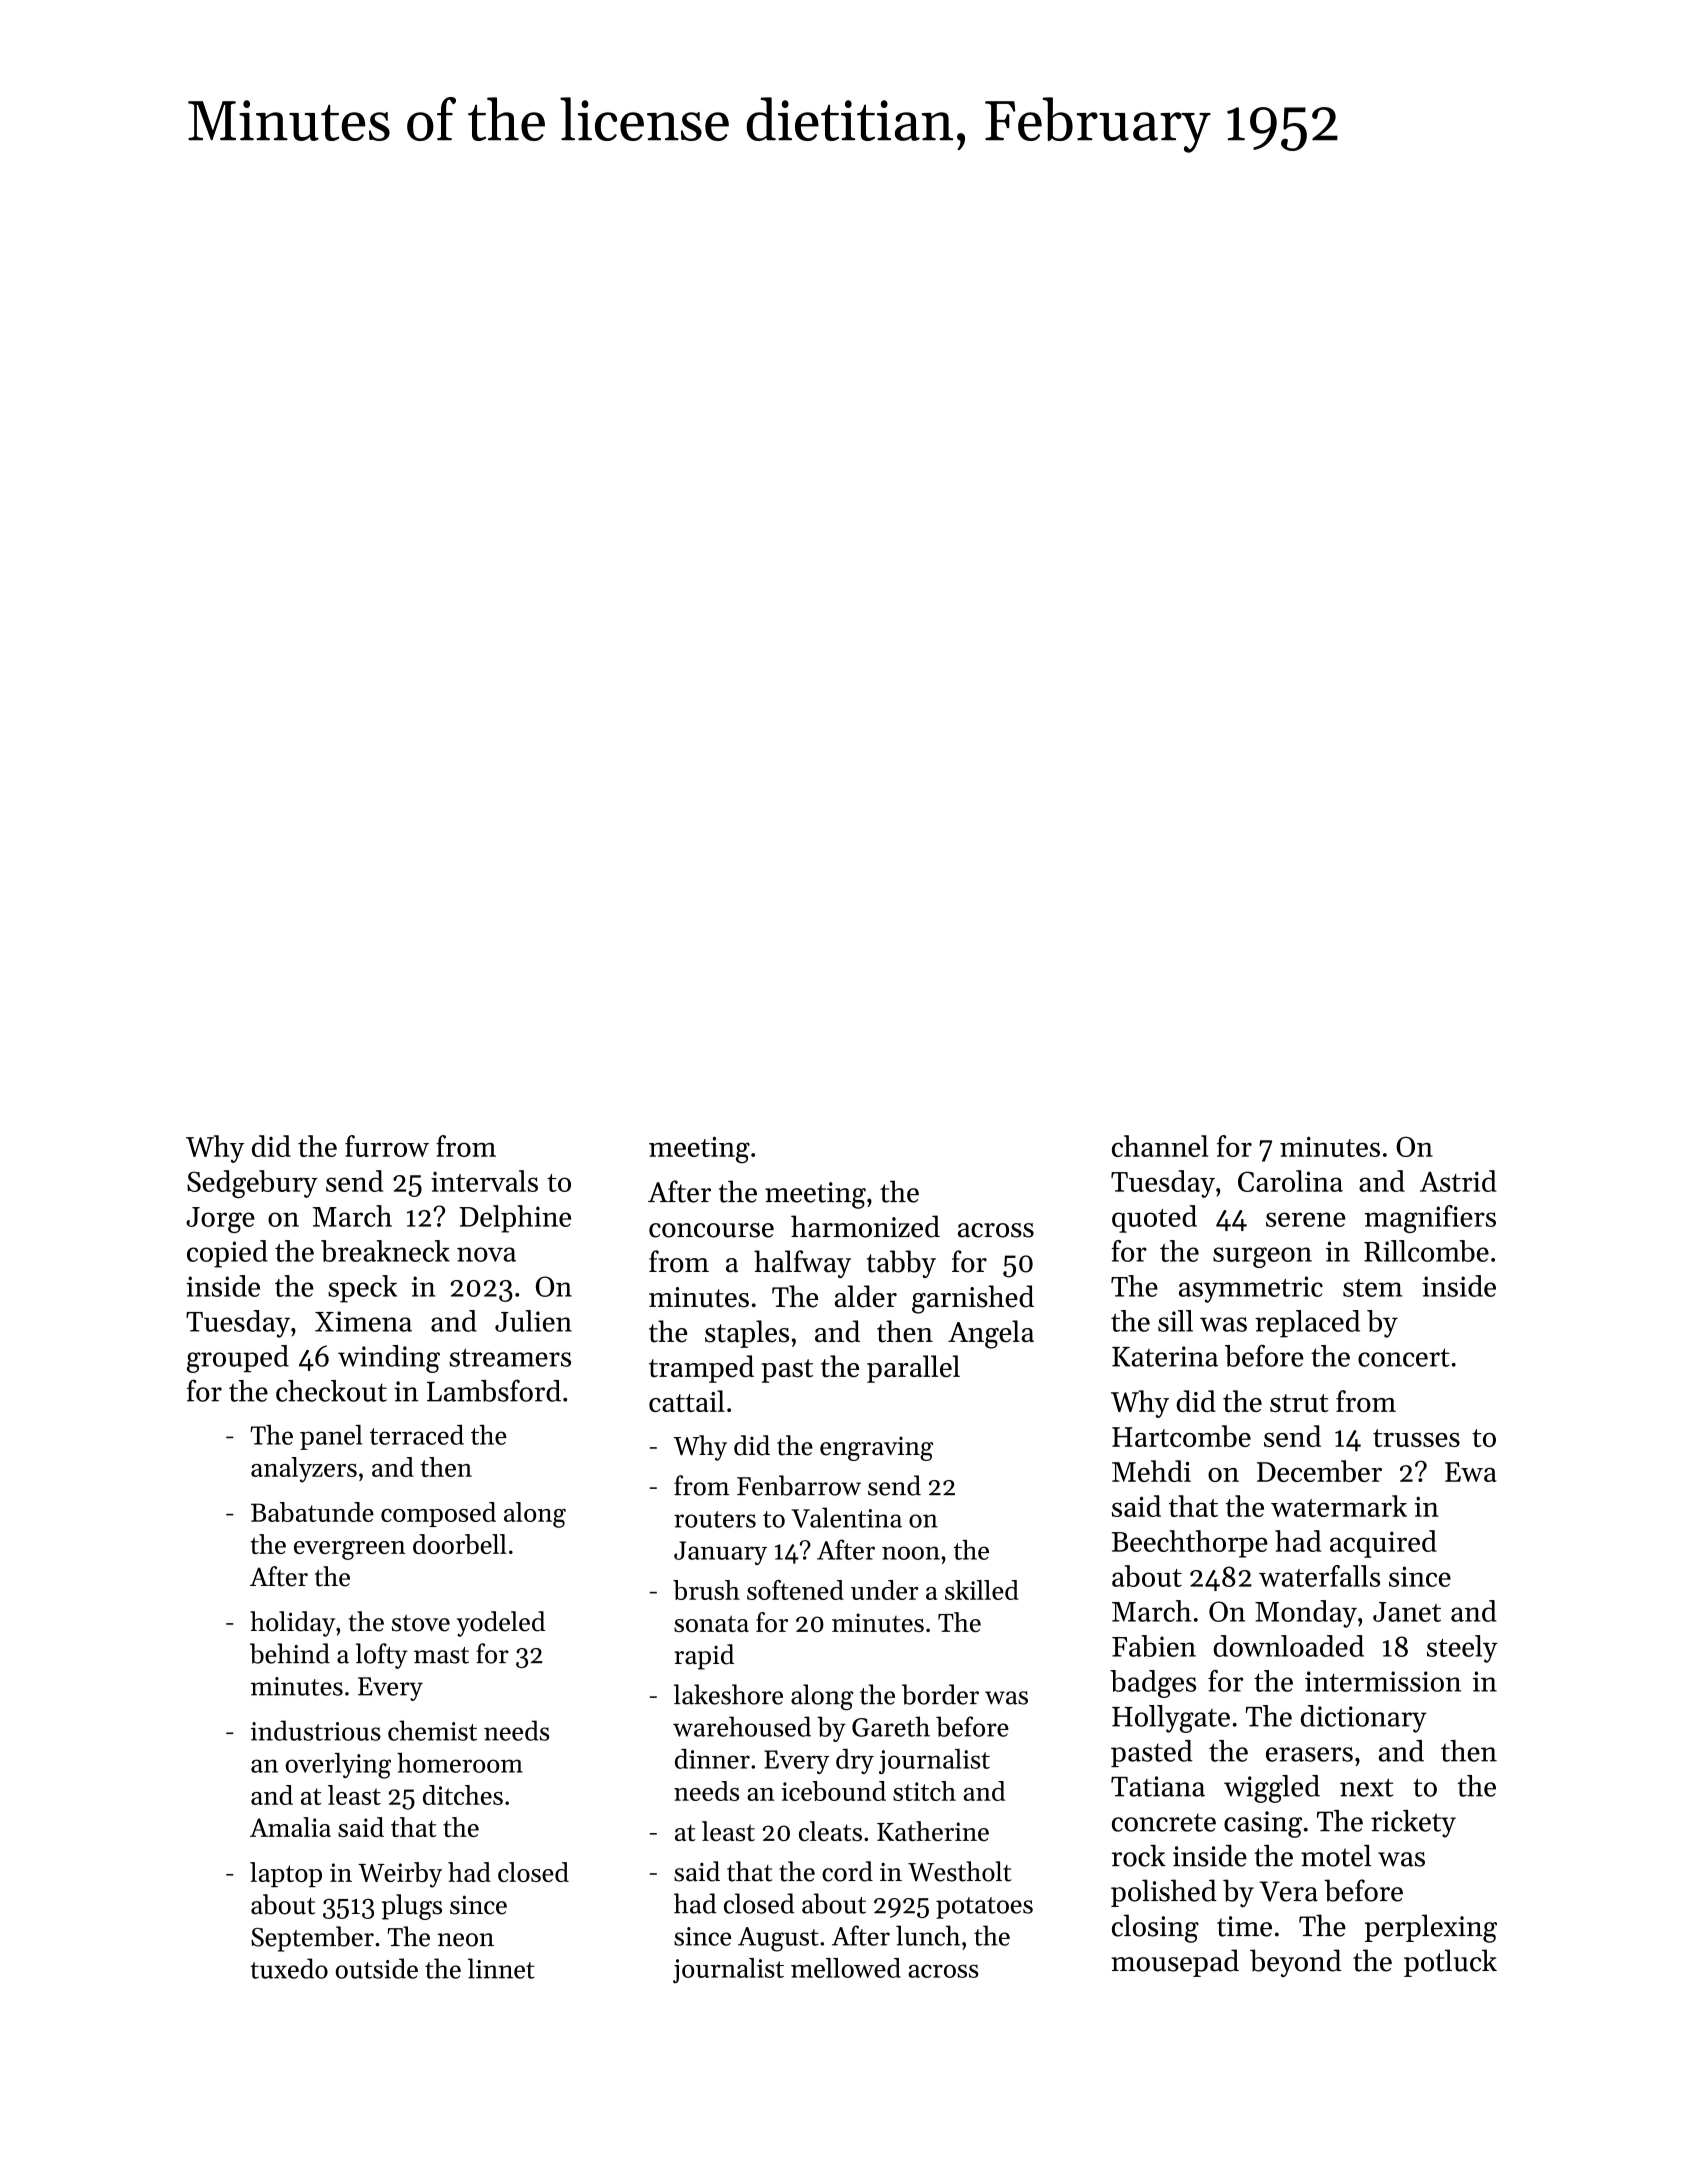 The width and height of the page is (1683, 2178). What do you see at coordinates (363, 1321) in the page?
I see `Ximena` at bounding box center [363, 1321].
